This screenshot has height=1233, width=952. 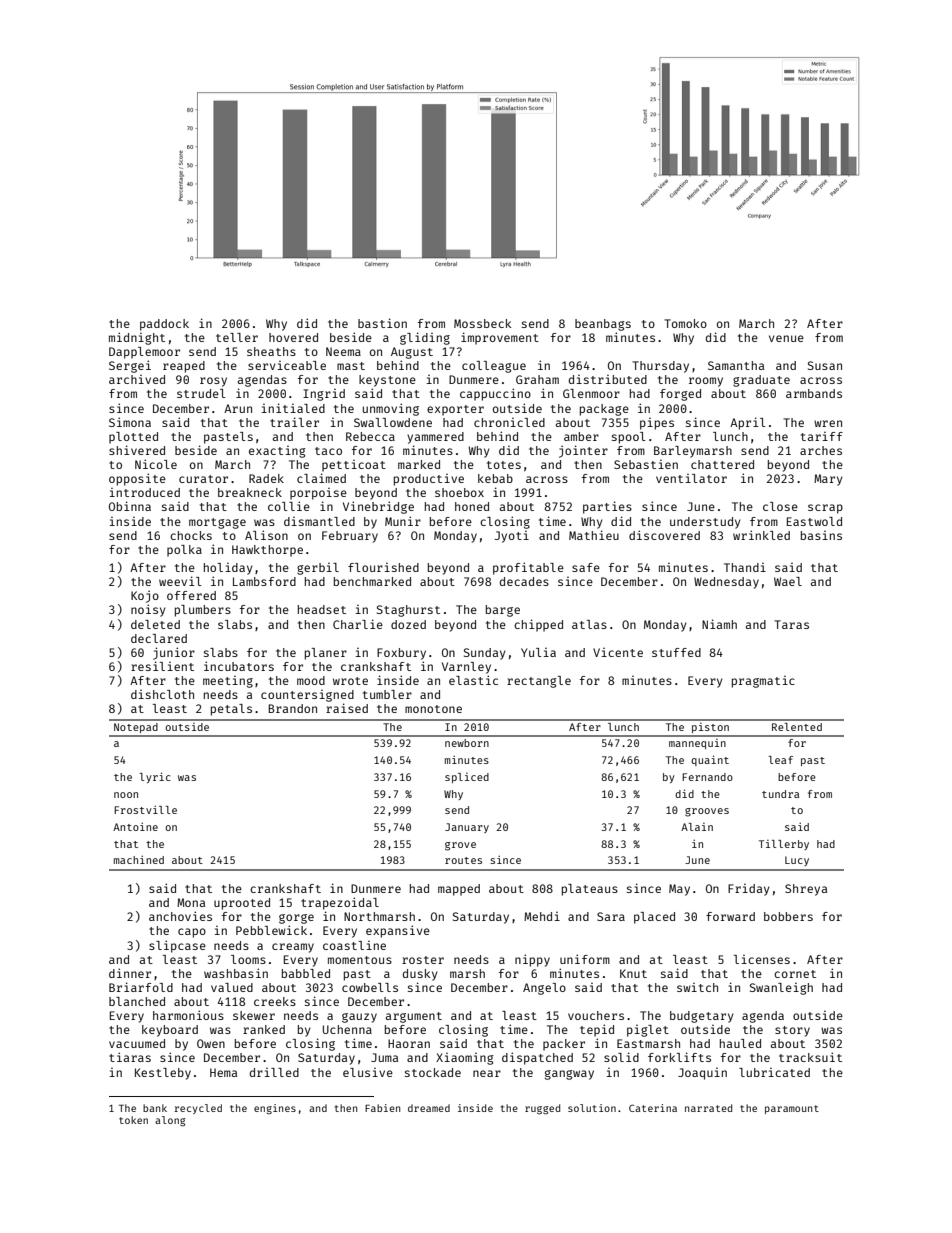 I want to click on rugged, so click(x=542, y=1109).
